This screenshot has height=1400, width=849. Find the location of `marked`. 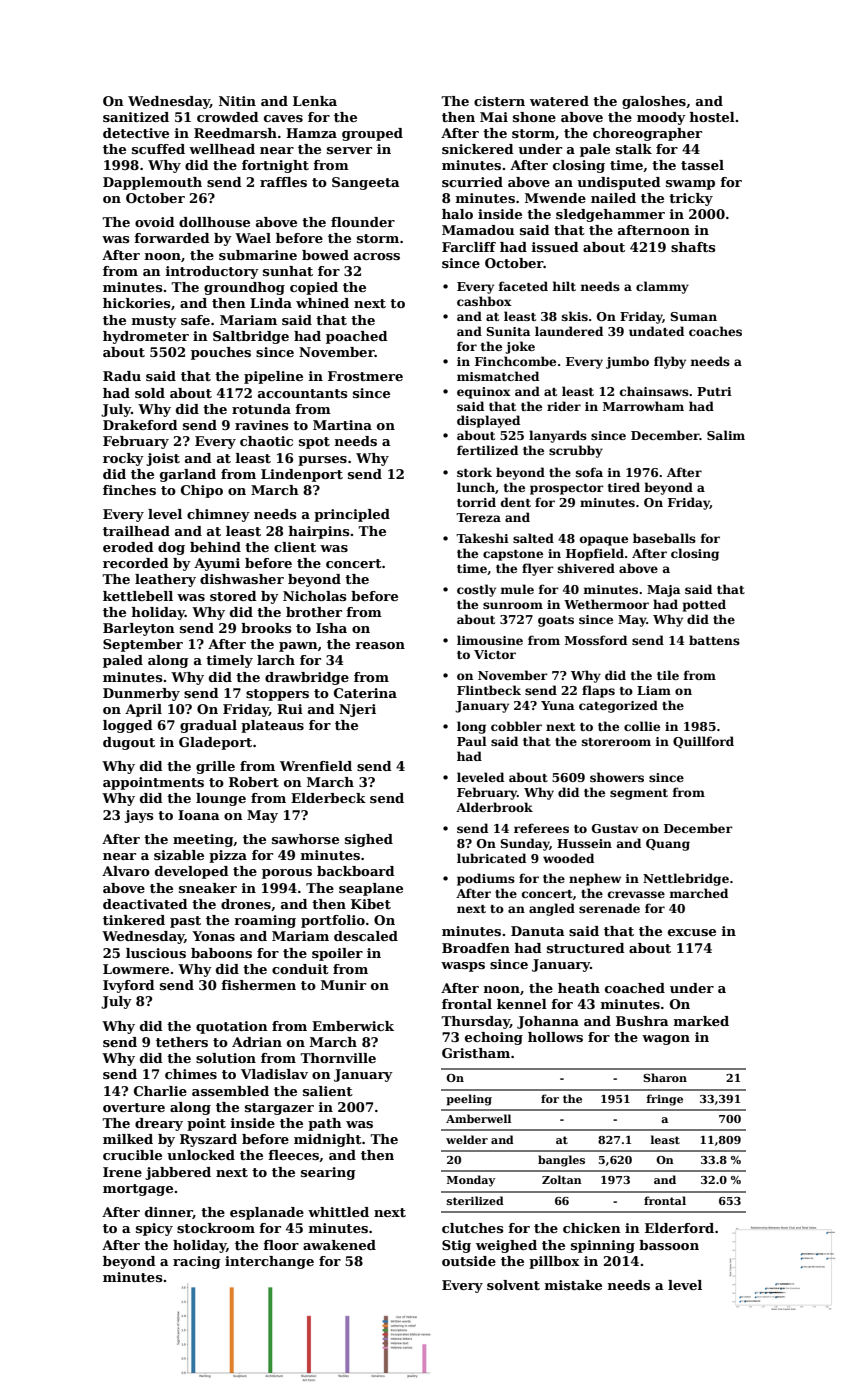

marked is located at coordinates (701, 1021).
